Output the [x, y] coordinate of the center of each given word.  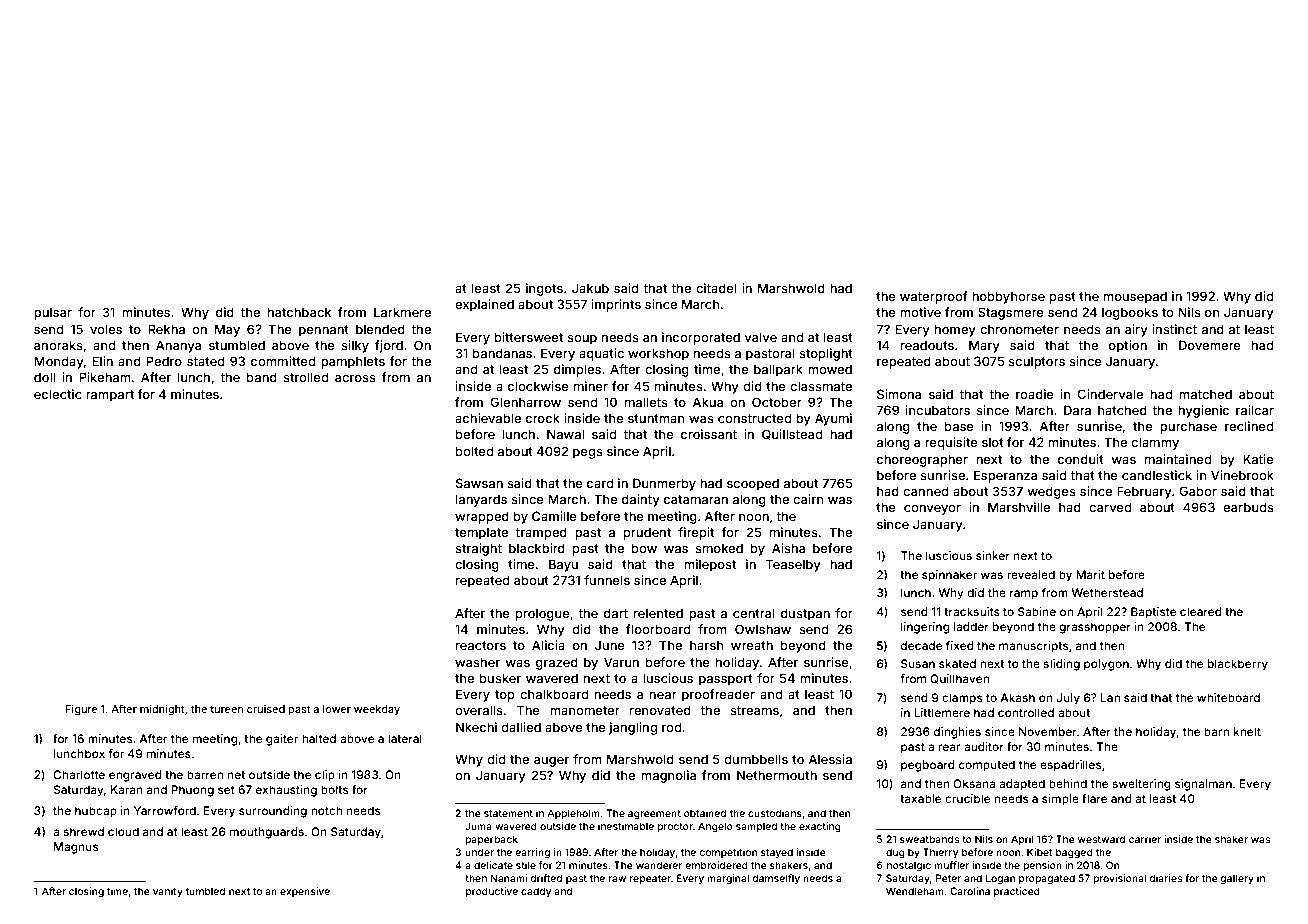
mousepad [1135, 297]
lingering [925, 628]
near [663, 695]
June [610, 645]
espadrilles [1070, 766]
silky [355, 346]
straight [478, 549]
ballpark [778, 370]
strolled [305, 377]
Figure [82, 710]
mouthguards [267, 833]
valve [760, 337]
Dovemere [1210, 345]
